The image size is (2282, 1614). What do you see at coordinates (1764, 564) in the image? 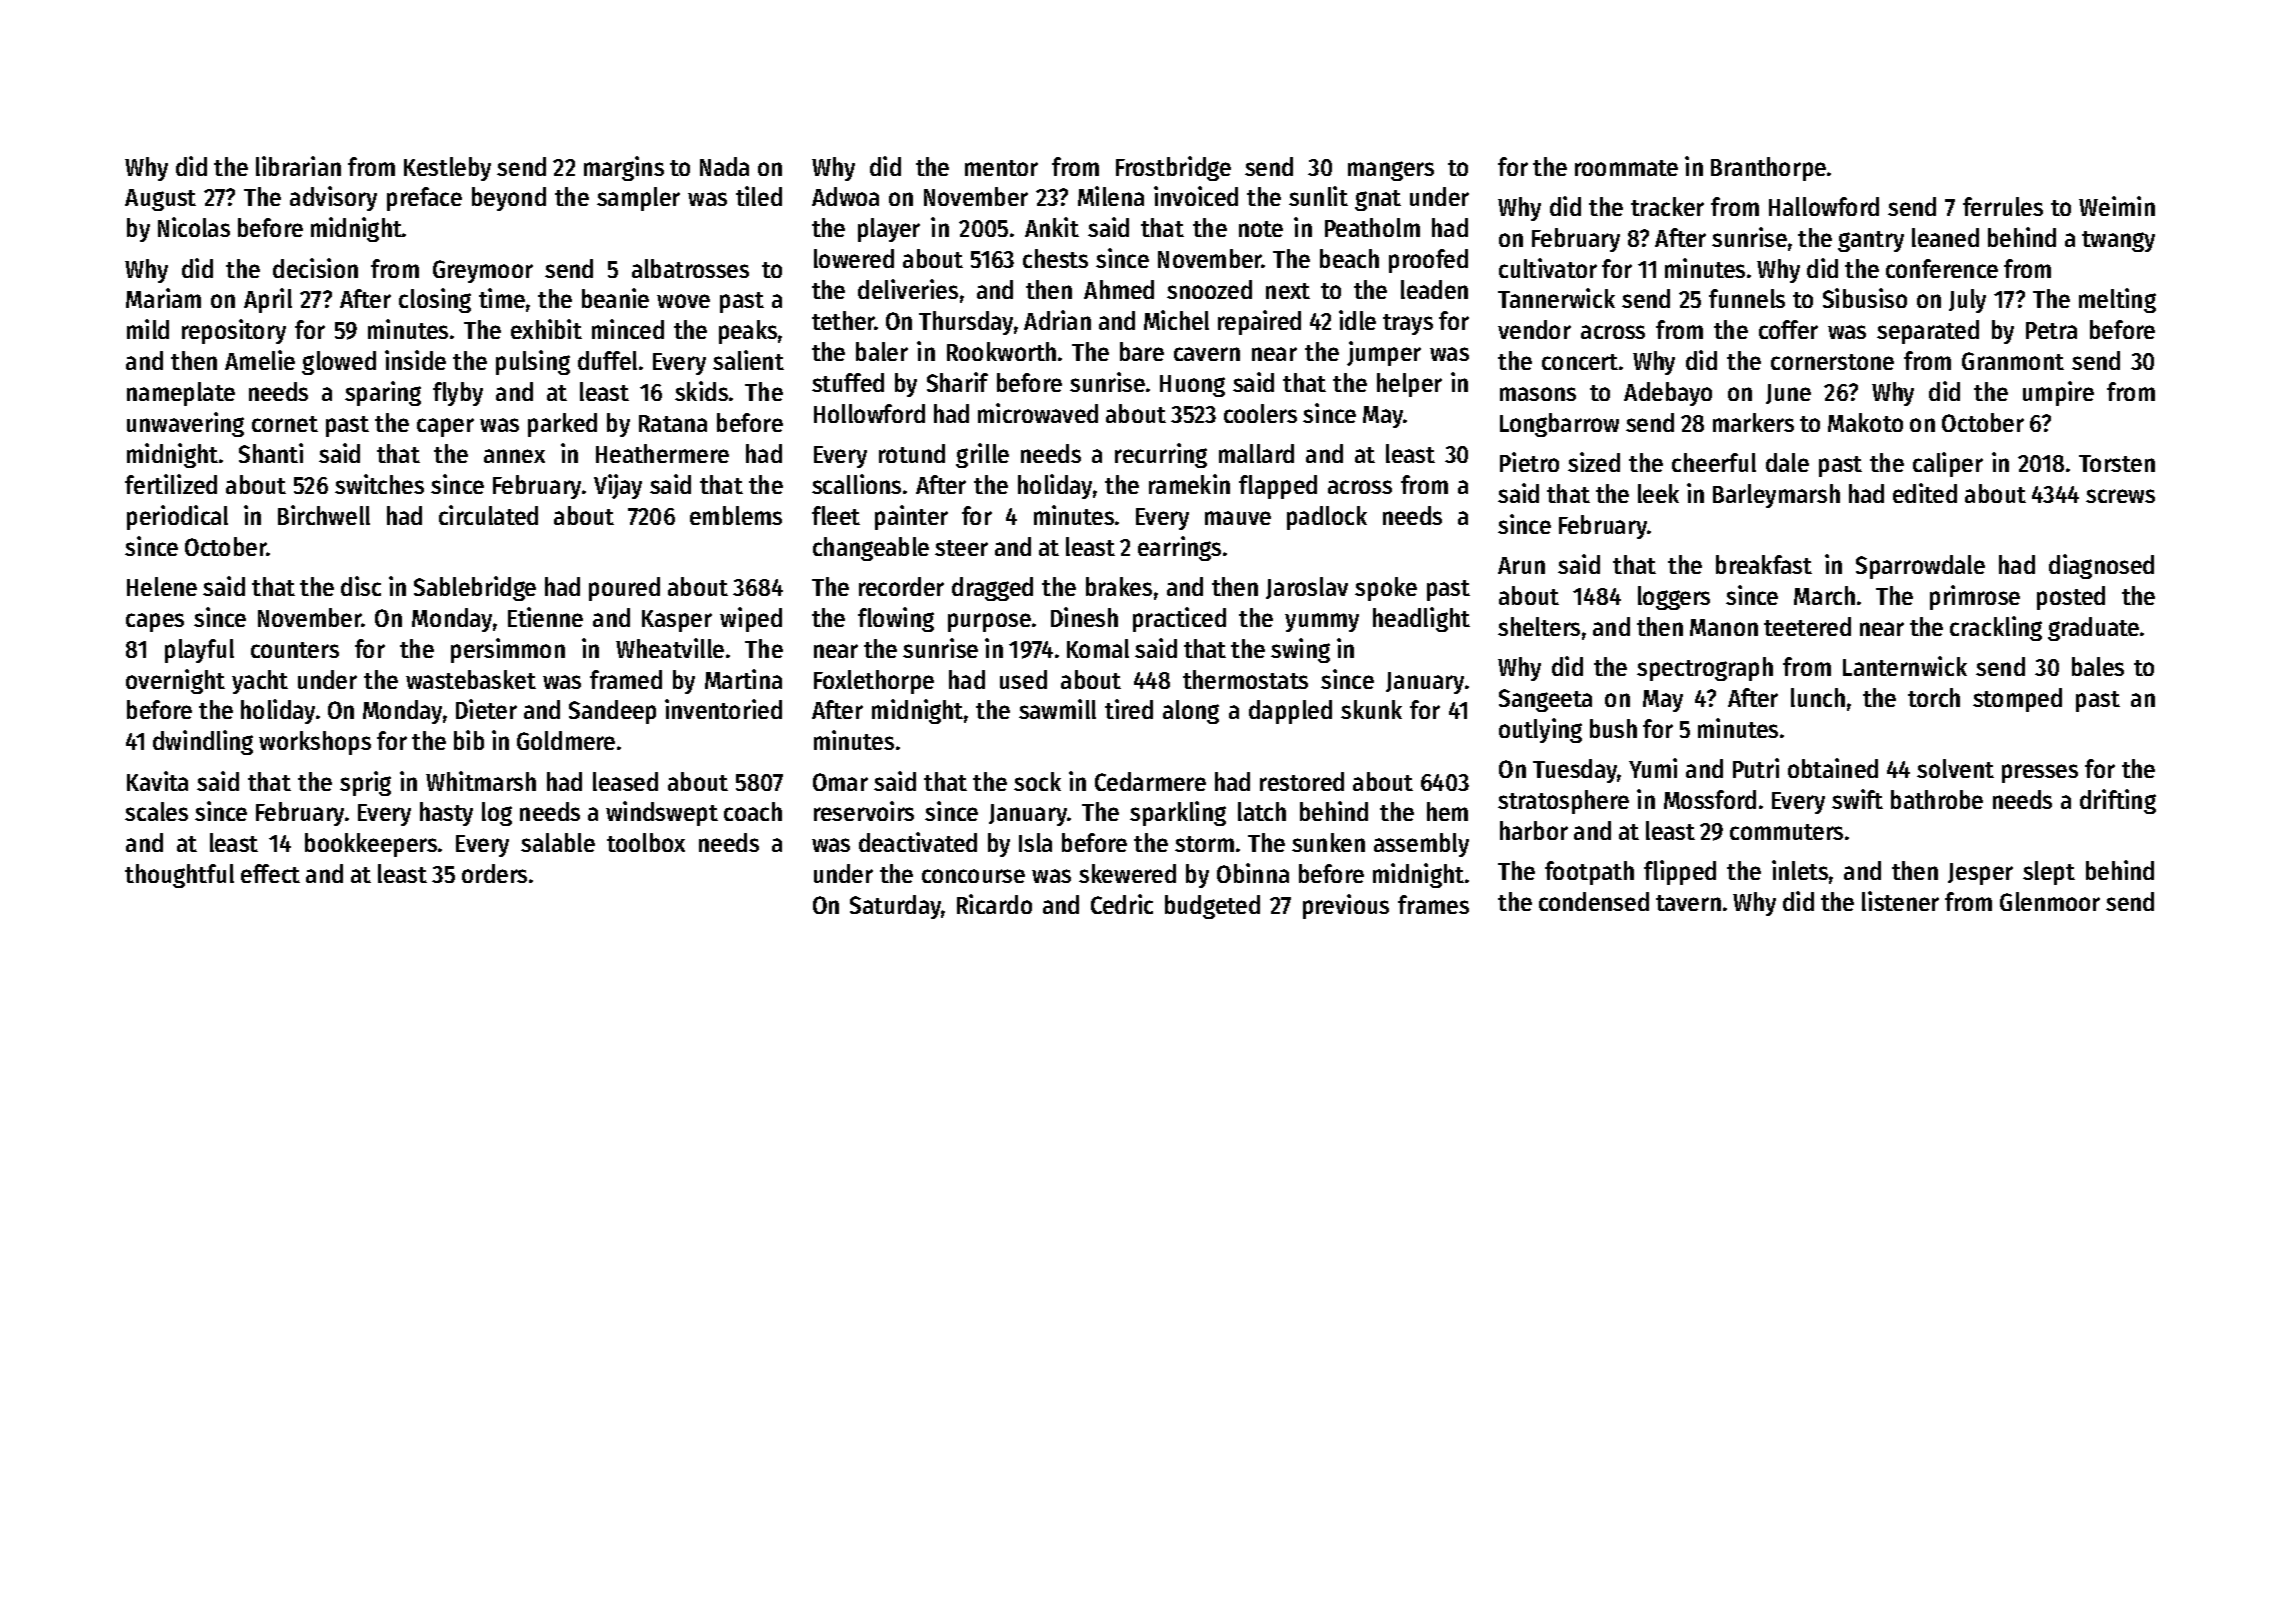
I see `breakfast` at bounding box center [1764, 564].
